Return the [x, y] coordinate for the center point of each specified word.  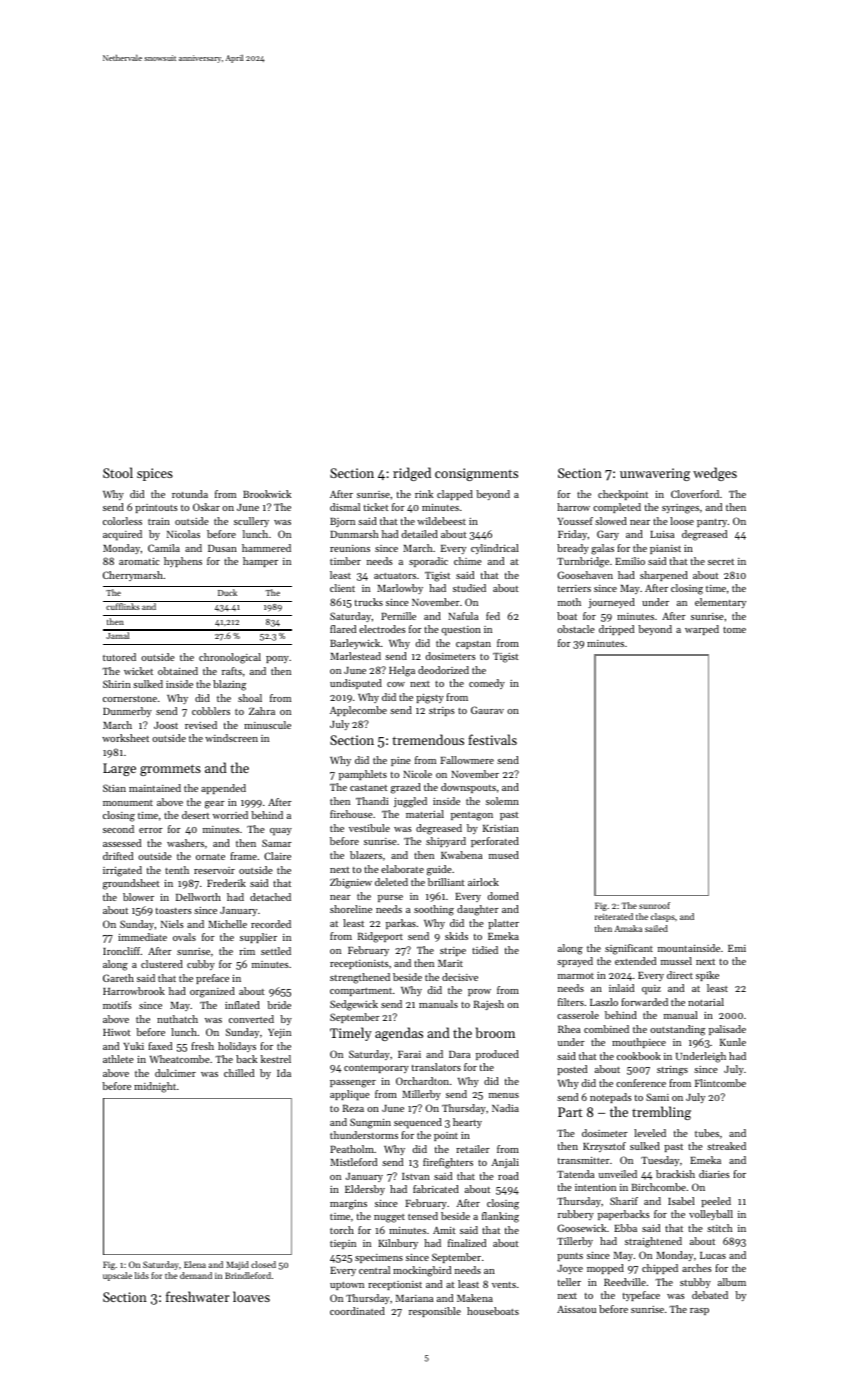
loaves [251, 1296]
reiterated [614, 916]
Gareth [118, 978]
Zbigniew [351, 883]
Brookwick [267, 494]
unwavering [655, 474]
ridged [412, 474]
